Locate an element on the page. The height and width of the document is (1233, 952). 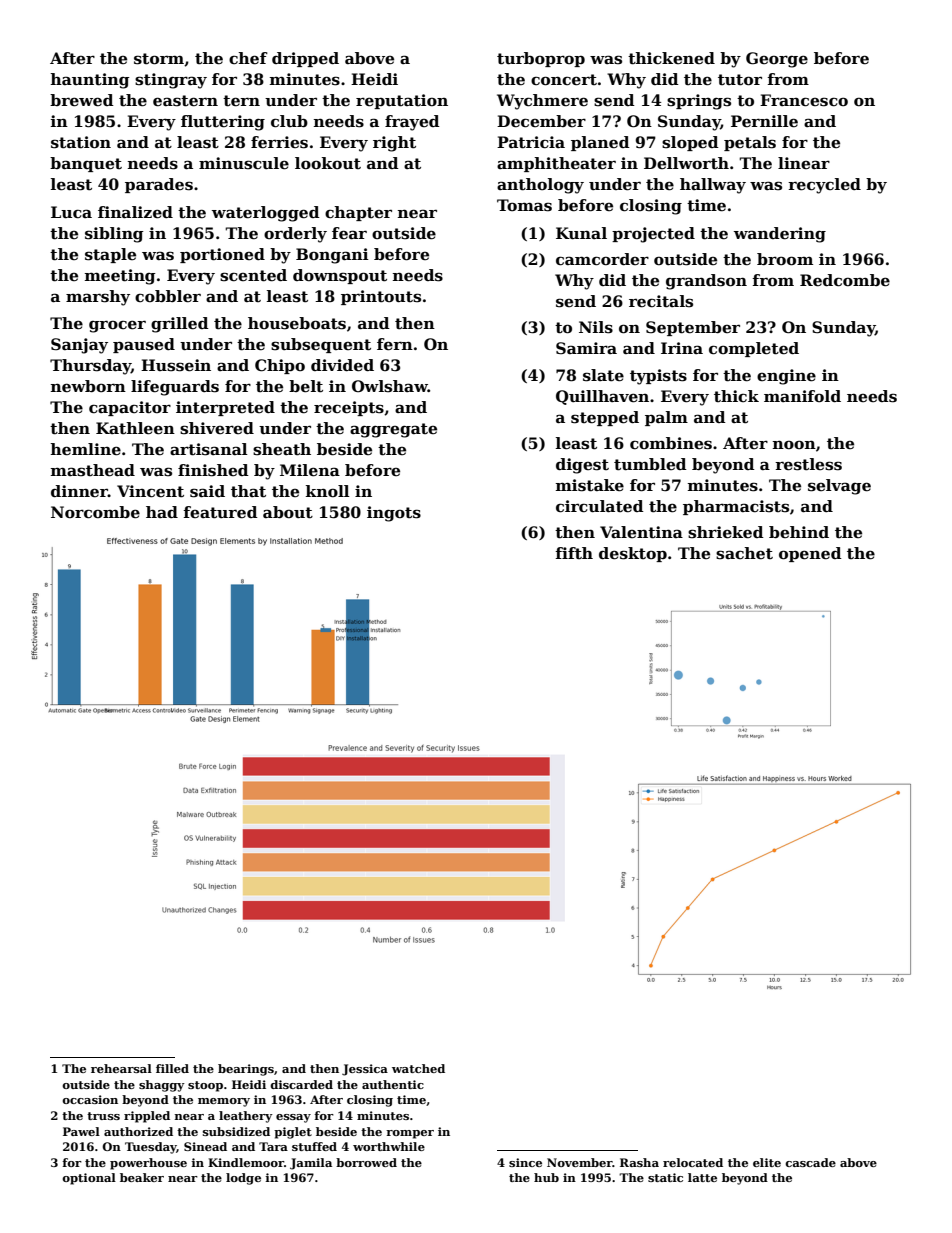
frayed is located at coordinates (412, 123).
